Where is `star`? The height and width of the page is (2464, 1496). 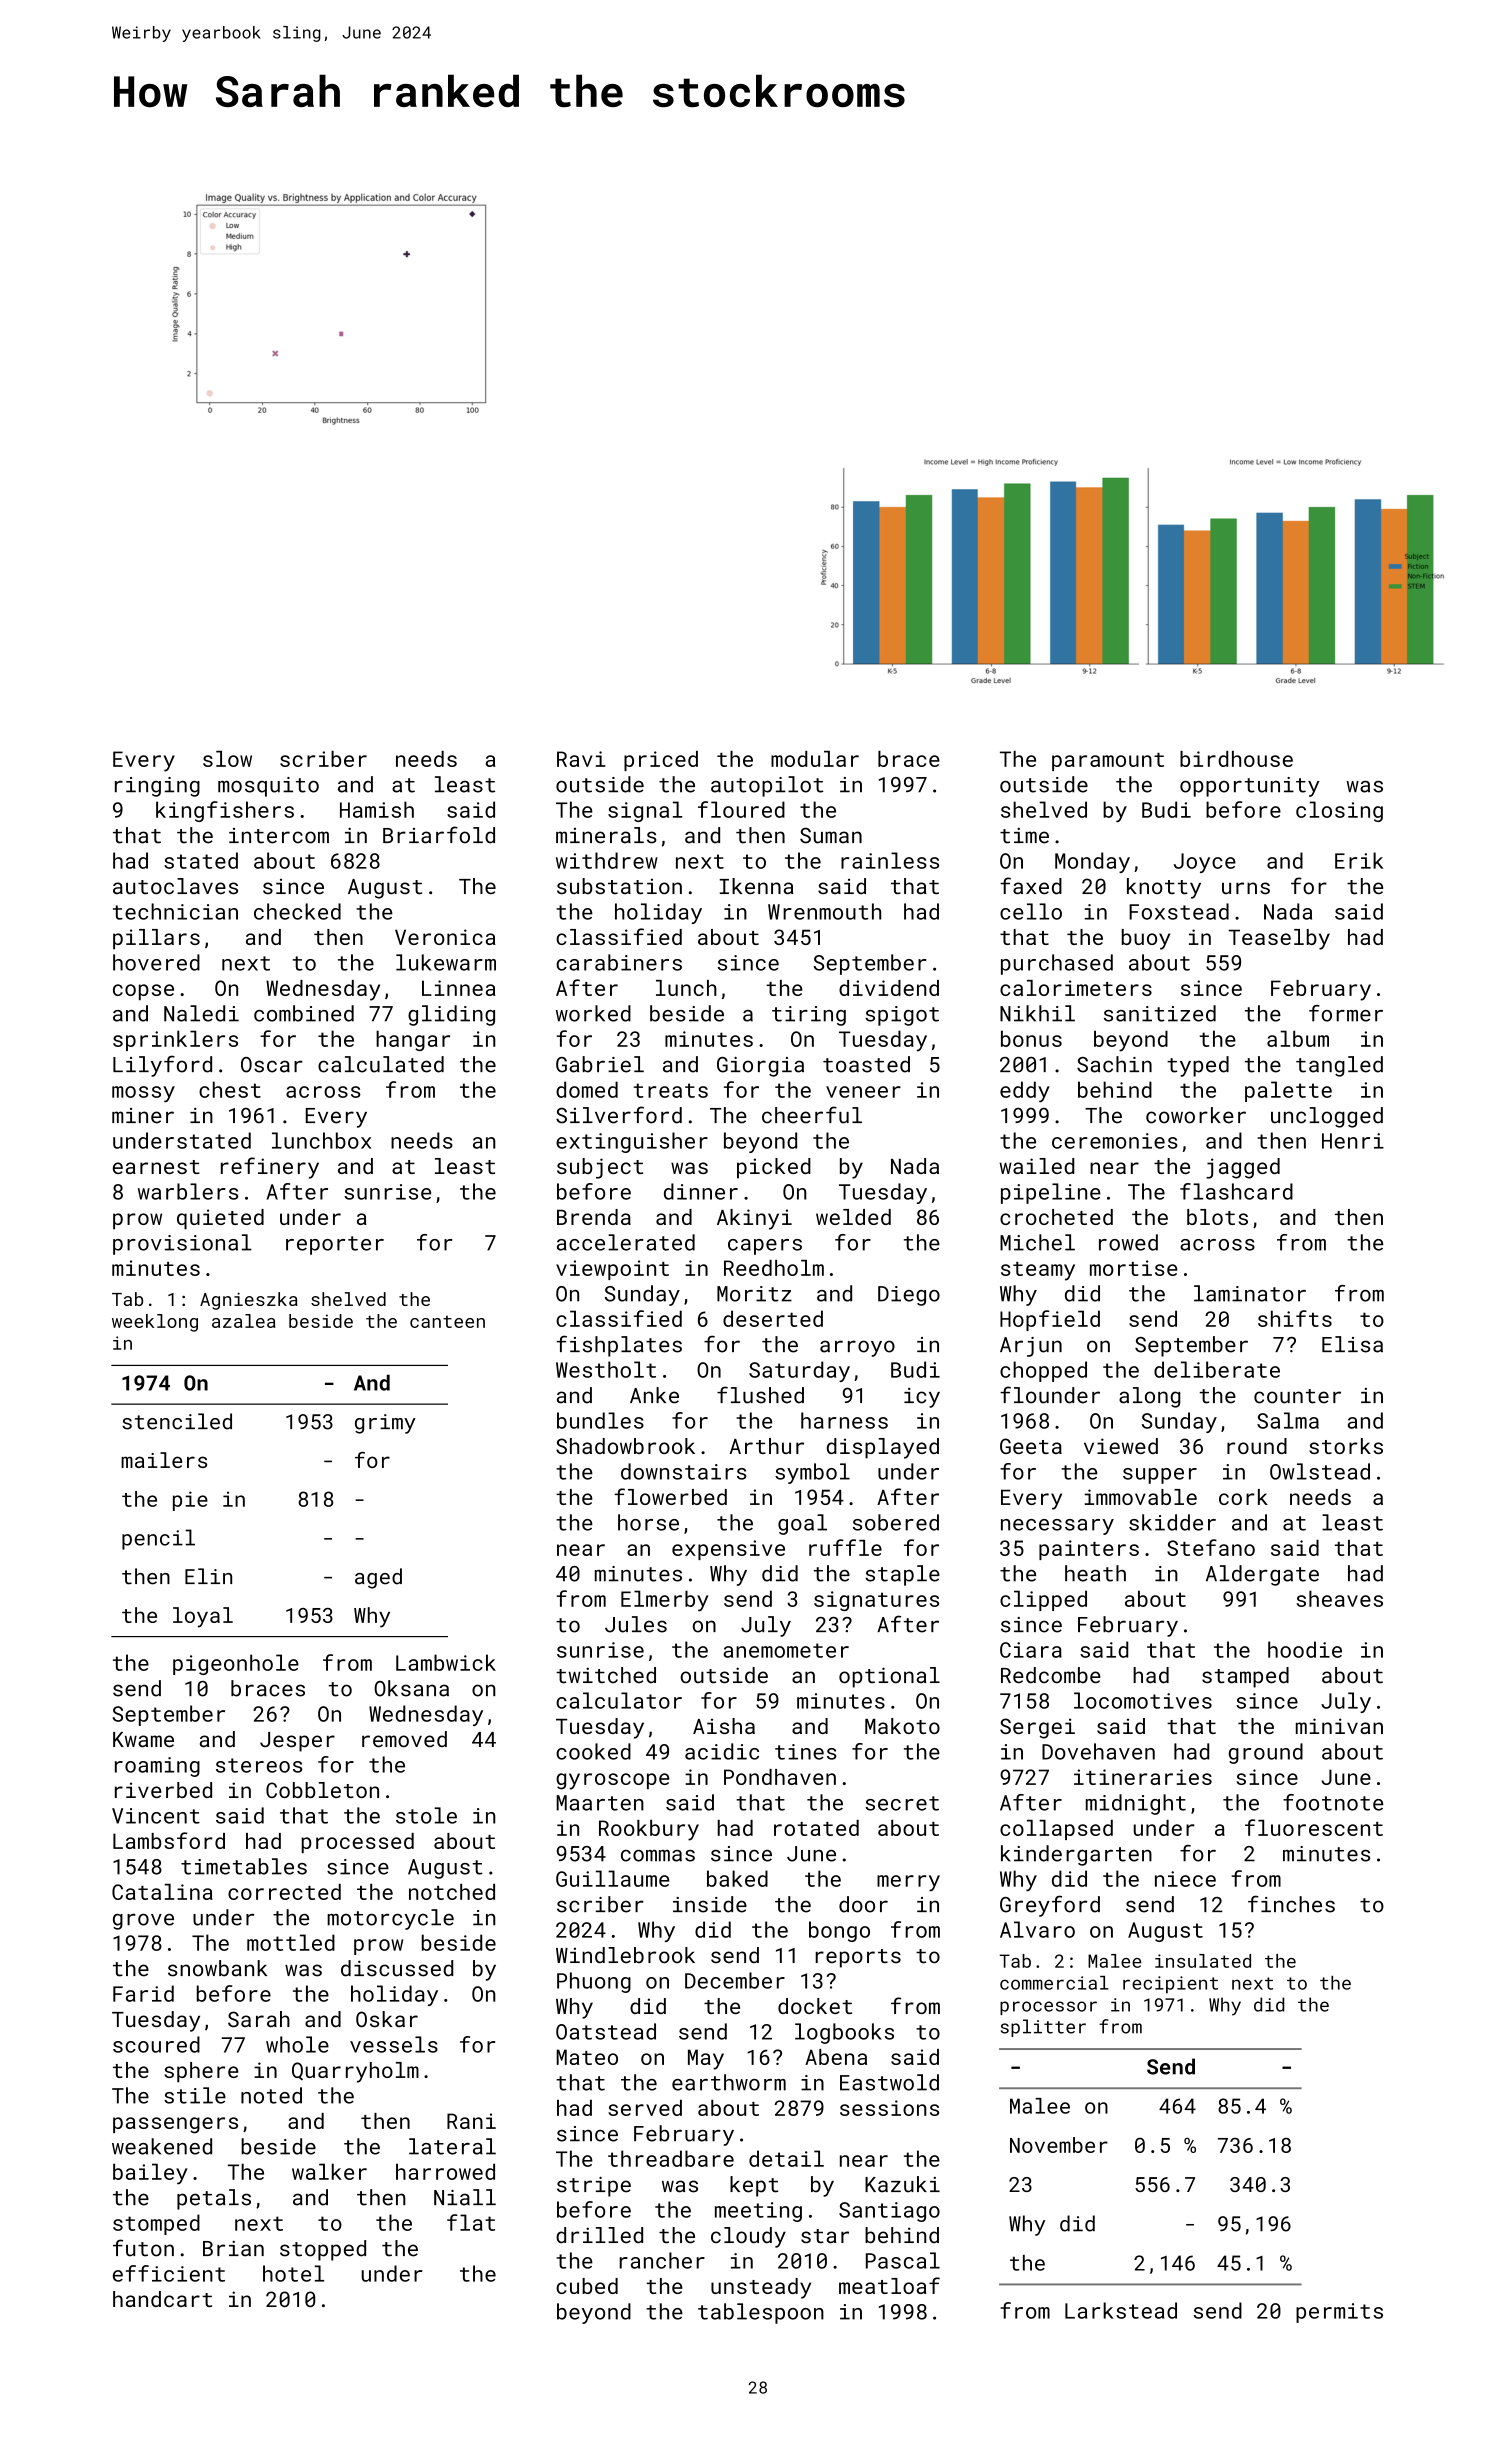 star is located at coordinates (825, 2236).
